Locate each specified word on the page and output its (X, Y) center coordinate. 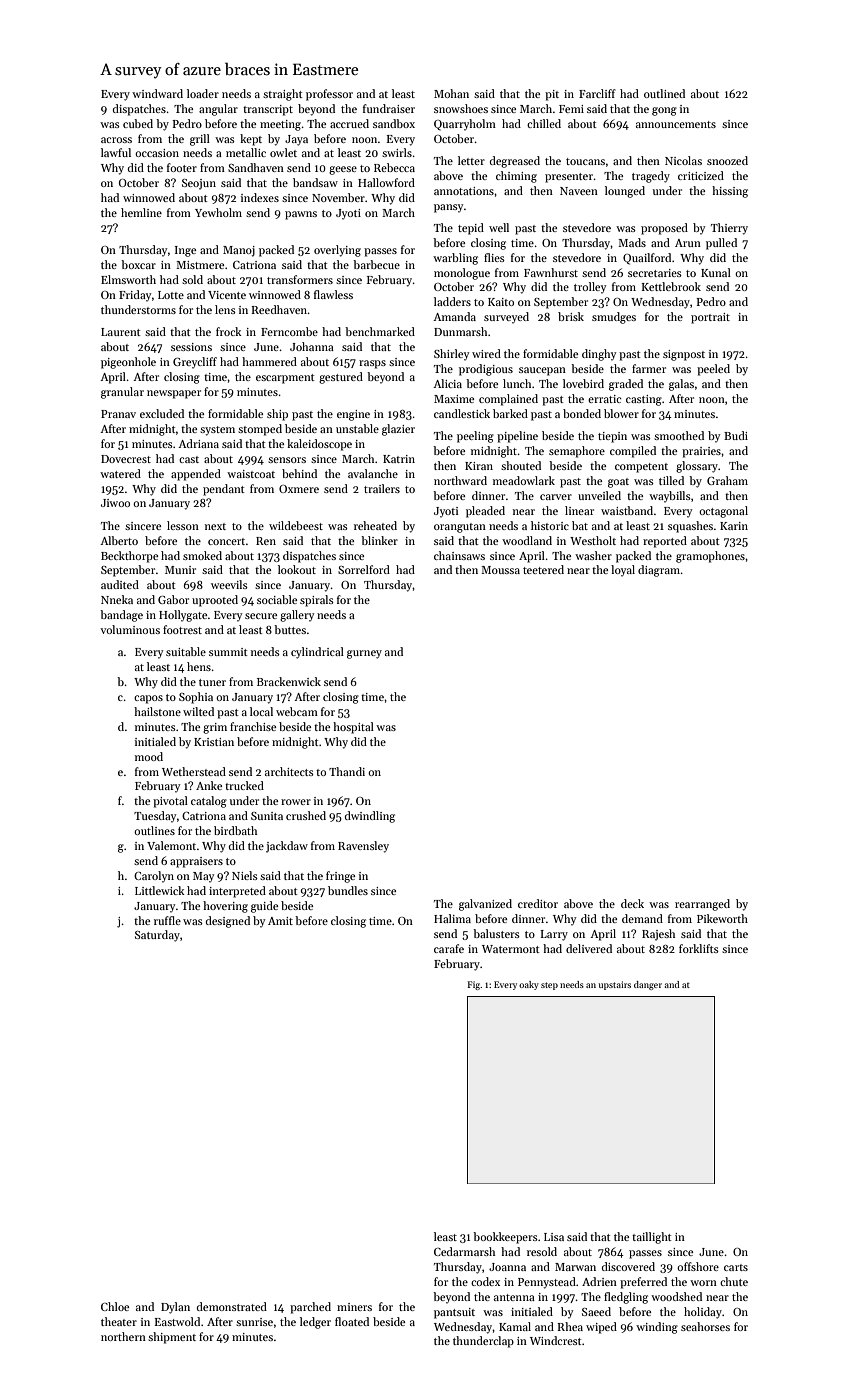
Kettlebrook (671, 286)
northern (123, 1336)
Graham (727, 480)
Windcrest (556, 1340)
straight (283, 95)
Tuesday (155, 817)
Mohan (451, 93)
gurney (364, 654)
